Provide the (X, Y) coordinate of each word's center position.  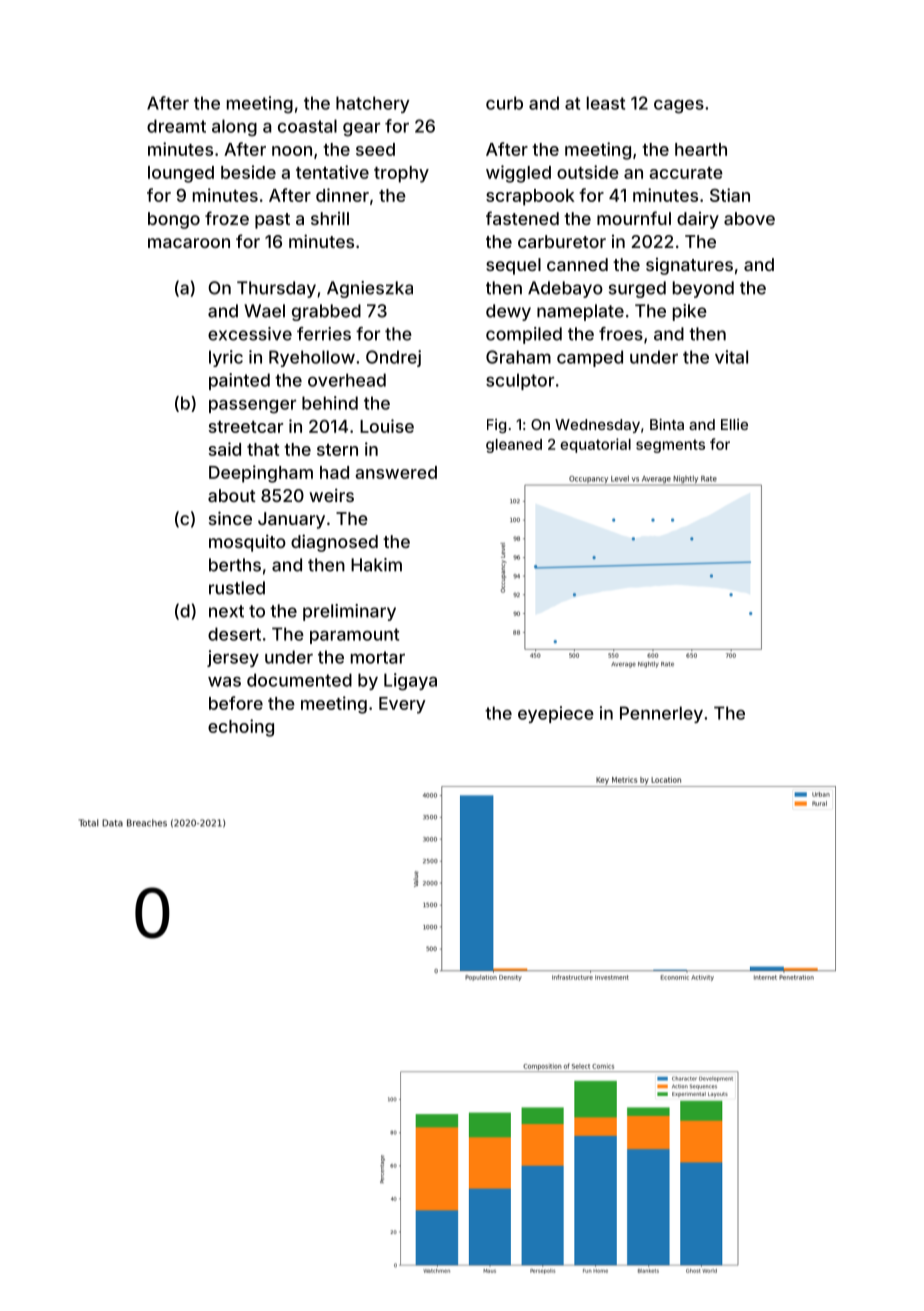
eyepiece (556, 714)
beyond (703, 289)
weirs (331, 495)
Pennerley (661, 714)
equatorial (595, 445)
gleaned (514, 446)
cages (679, 107)
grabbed (326, 312)
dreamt (176, 126)
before (236, 703)
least (606, 103)
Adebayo (565, 289)
